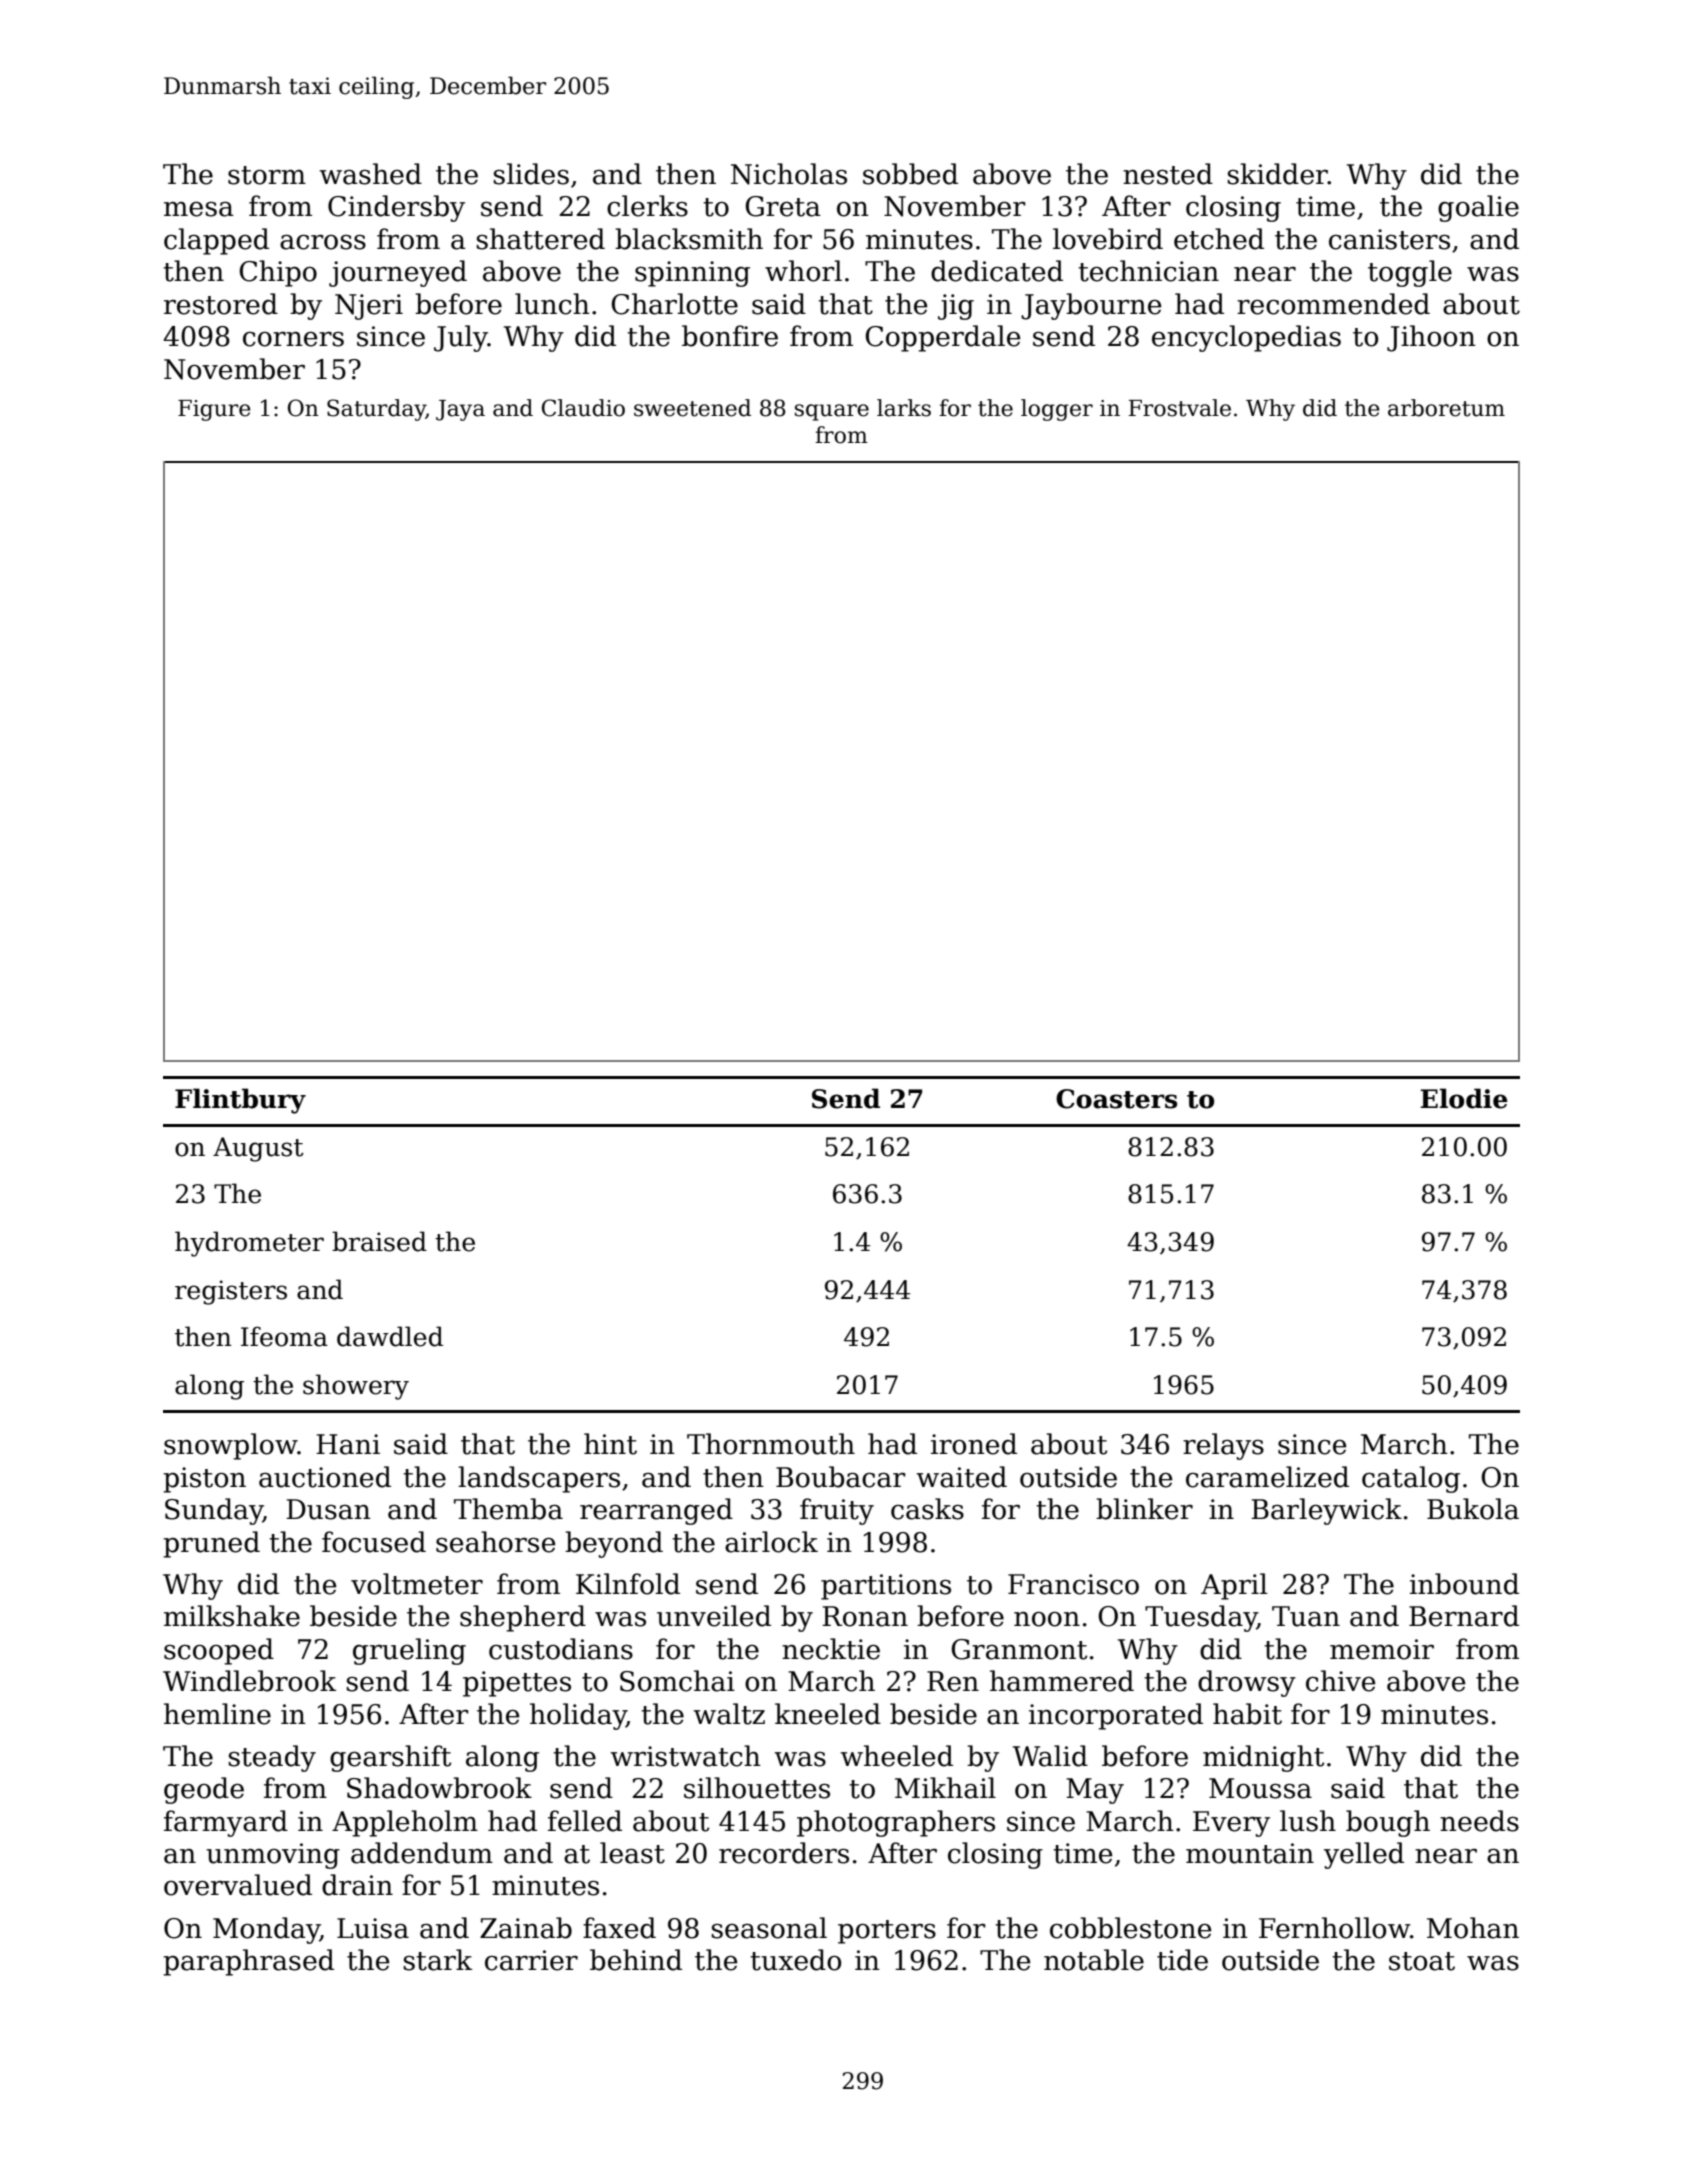 The width and height of the document is (1683, 2178). What do you see at coordinates (284, 1336) in the document?
I see `Ifeoma` at bounding box center [284, 1336].
